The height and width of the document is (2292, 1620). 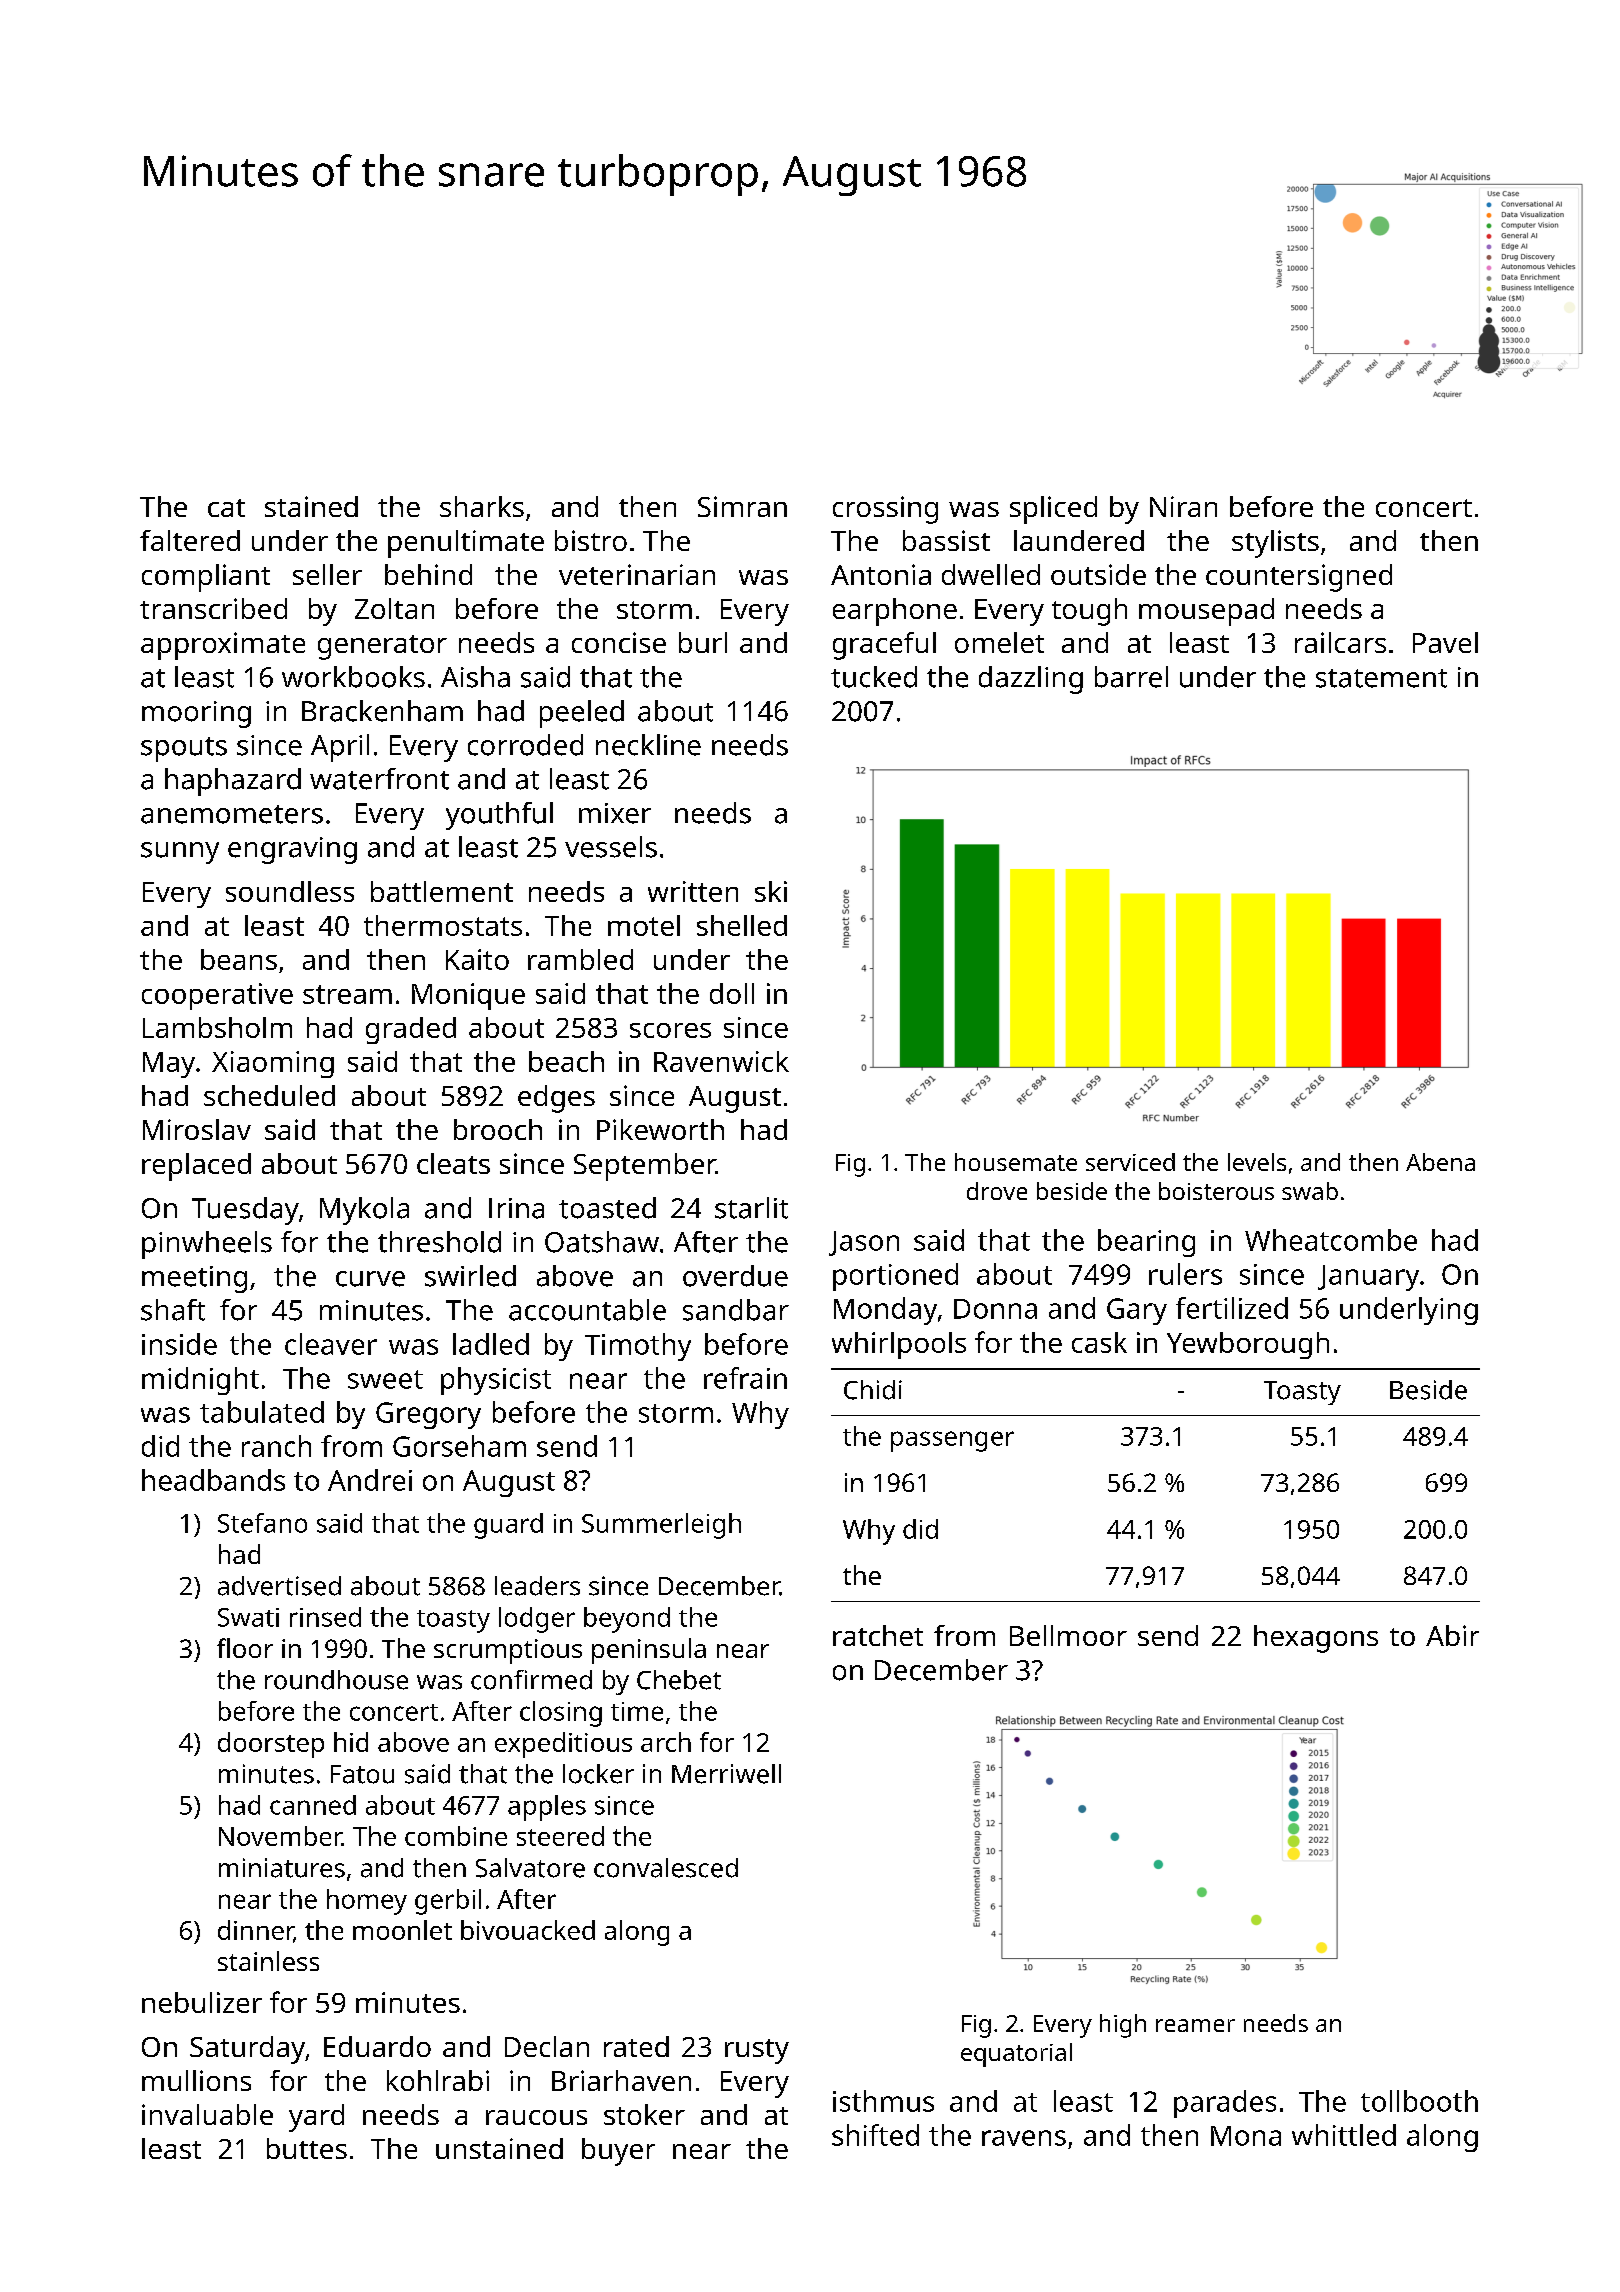 I want to click on crossing, so click(x=885, y=510).
